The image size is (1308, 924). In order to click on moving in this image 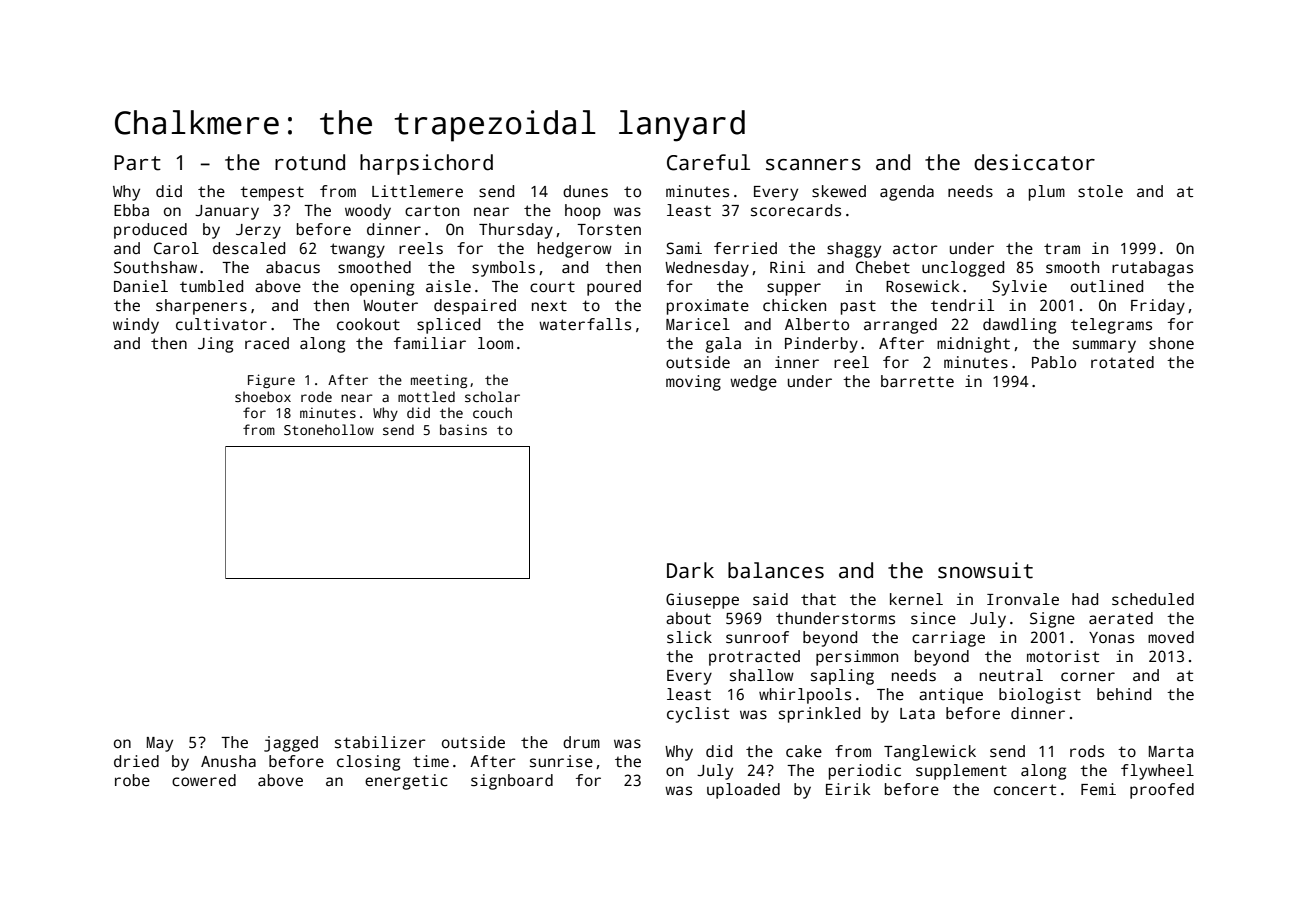, I will do `click(693, 383)`.
